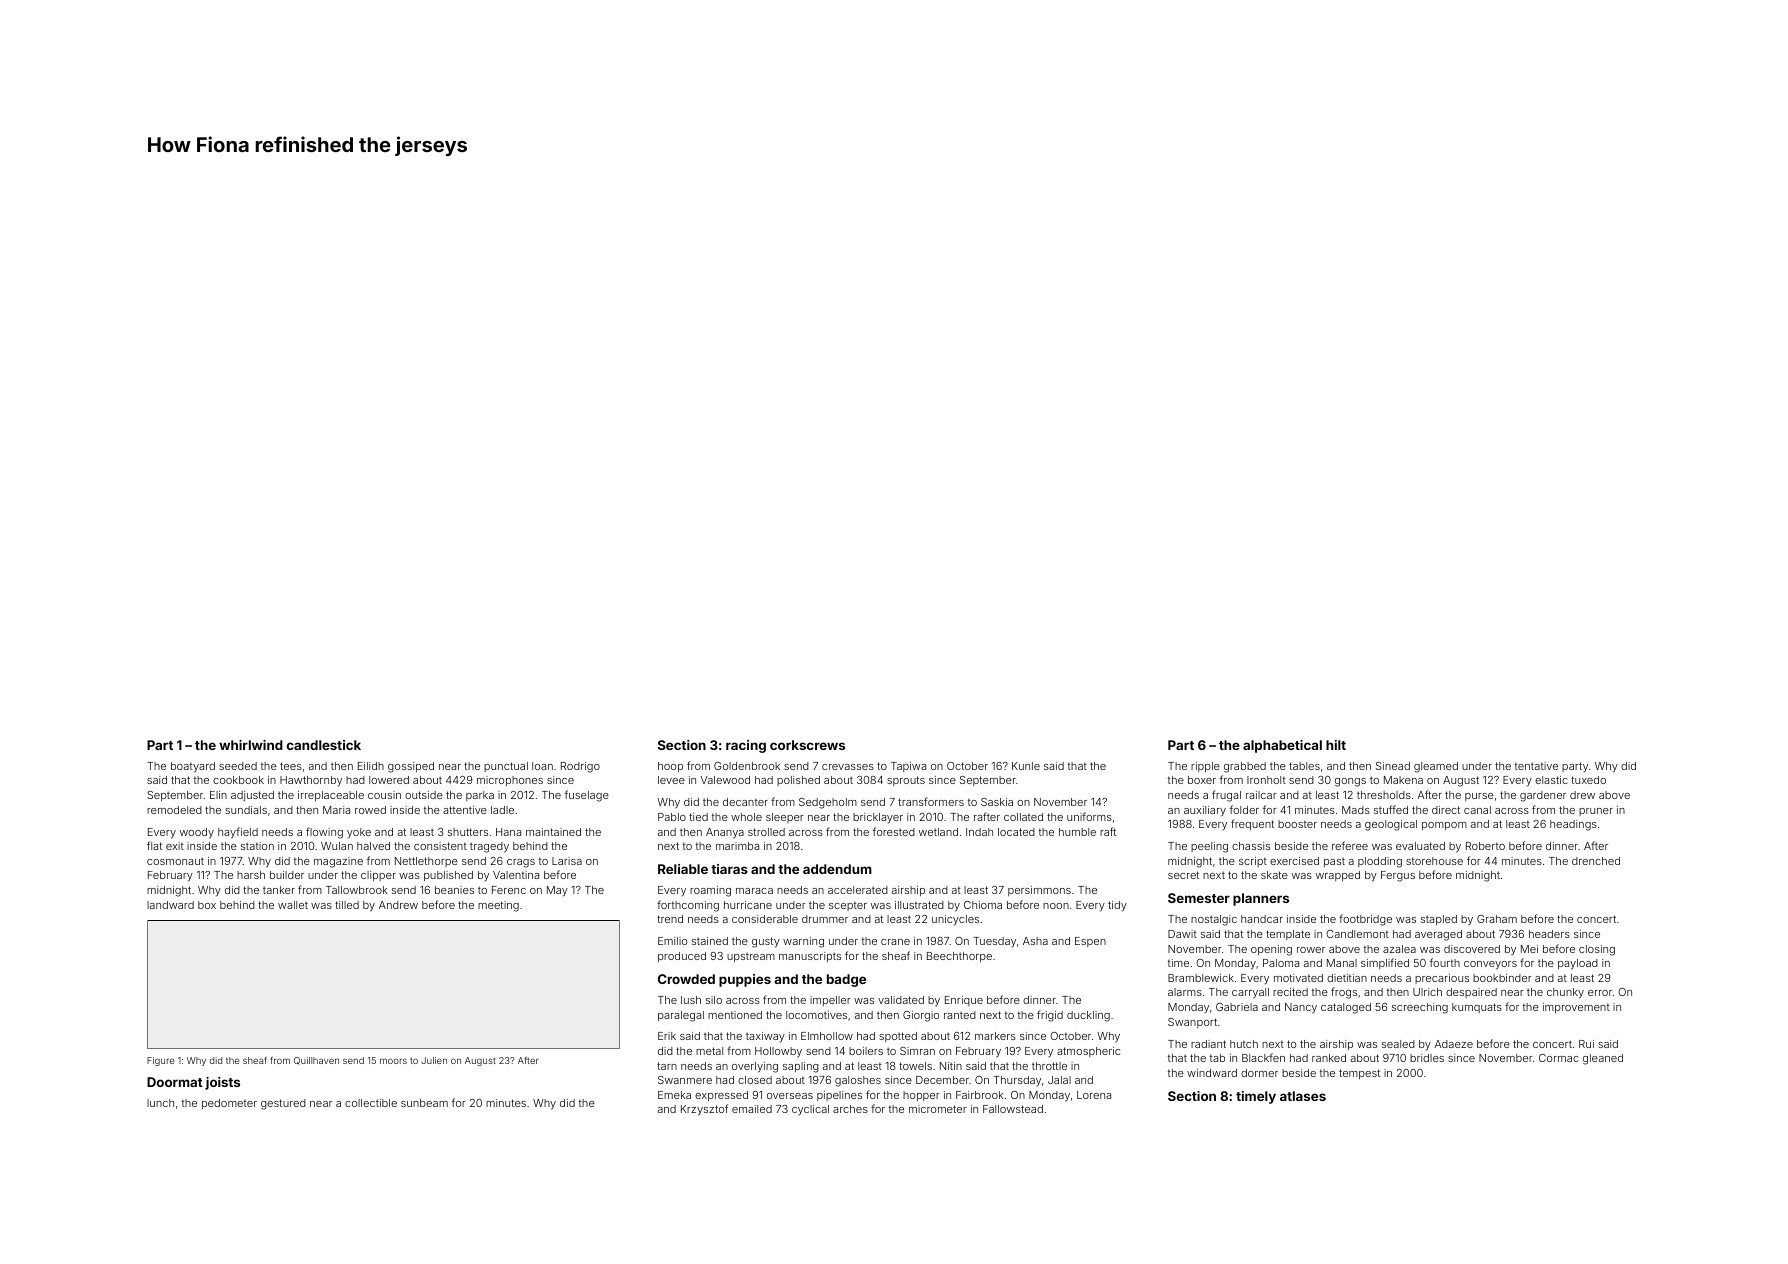  Describe the element at coordinates (1261, 899) in the screenshot. I see `planners` at that location.
